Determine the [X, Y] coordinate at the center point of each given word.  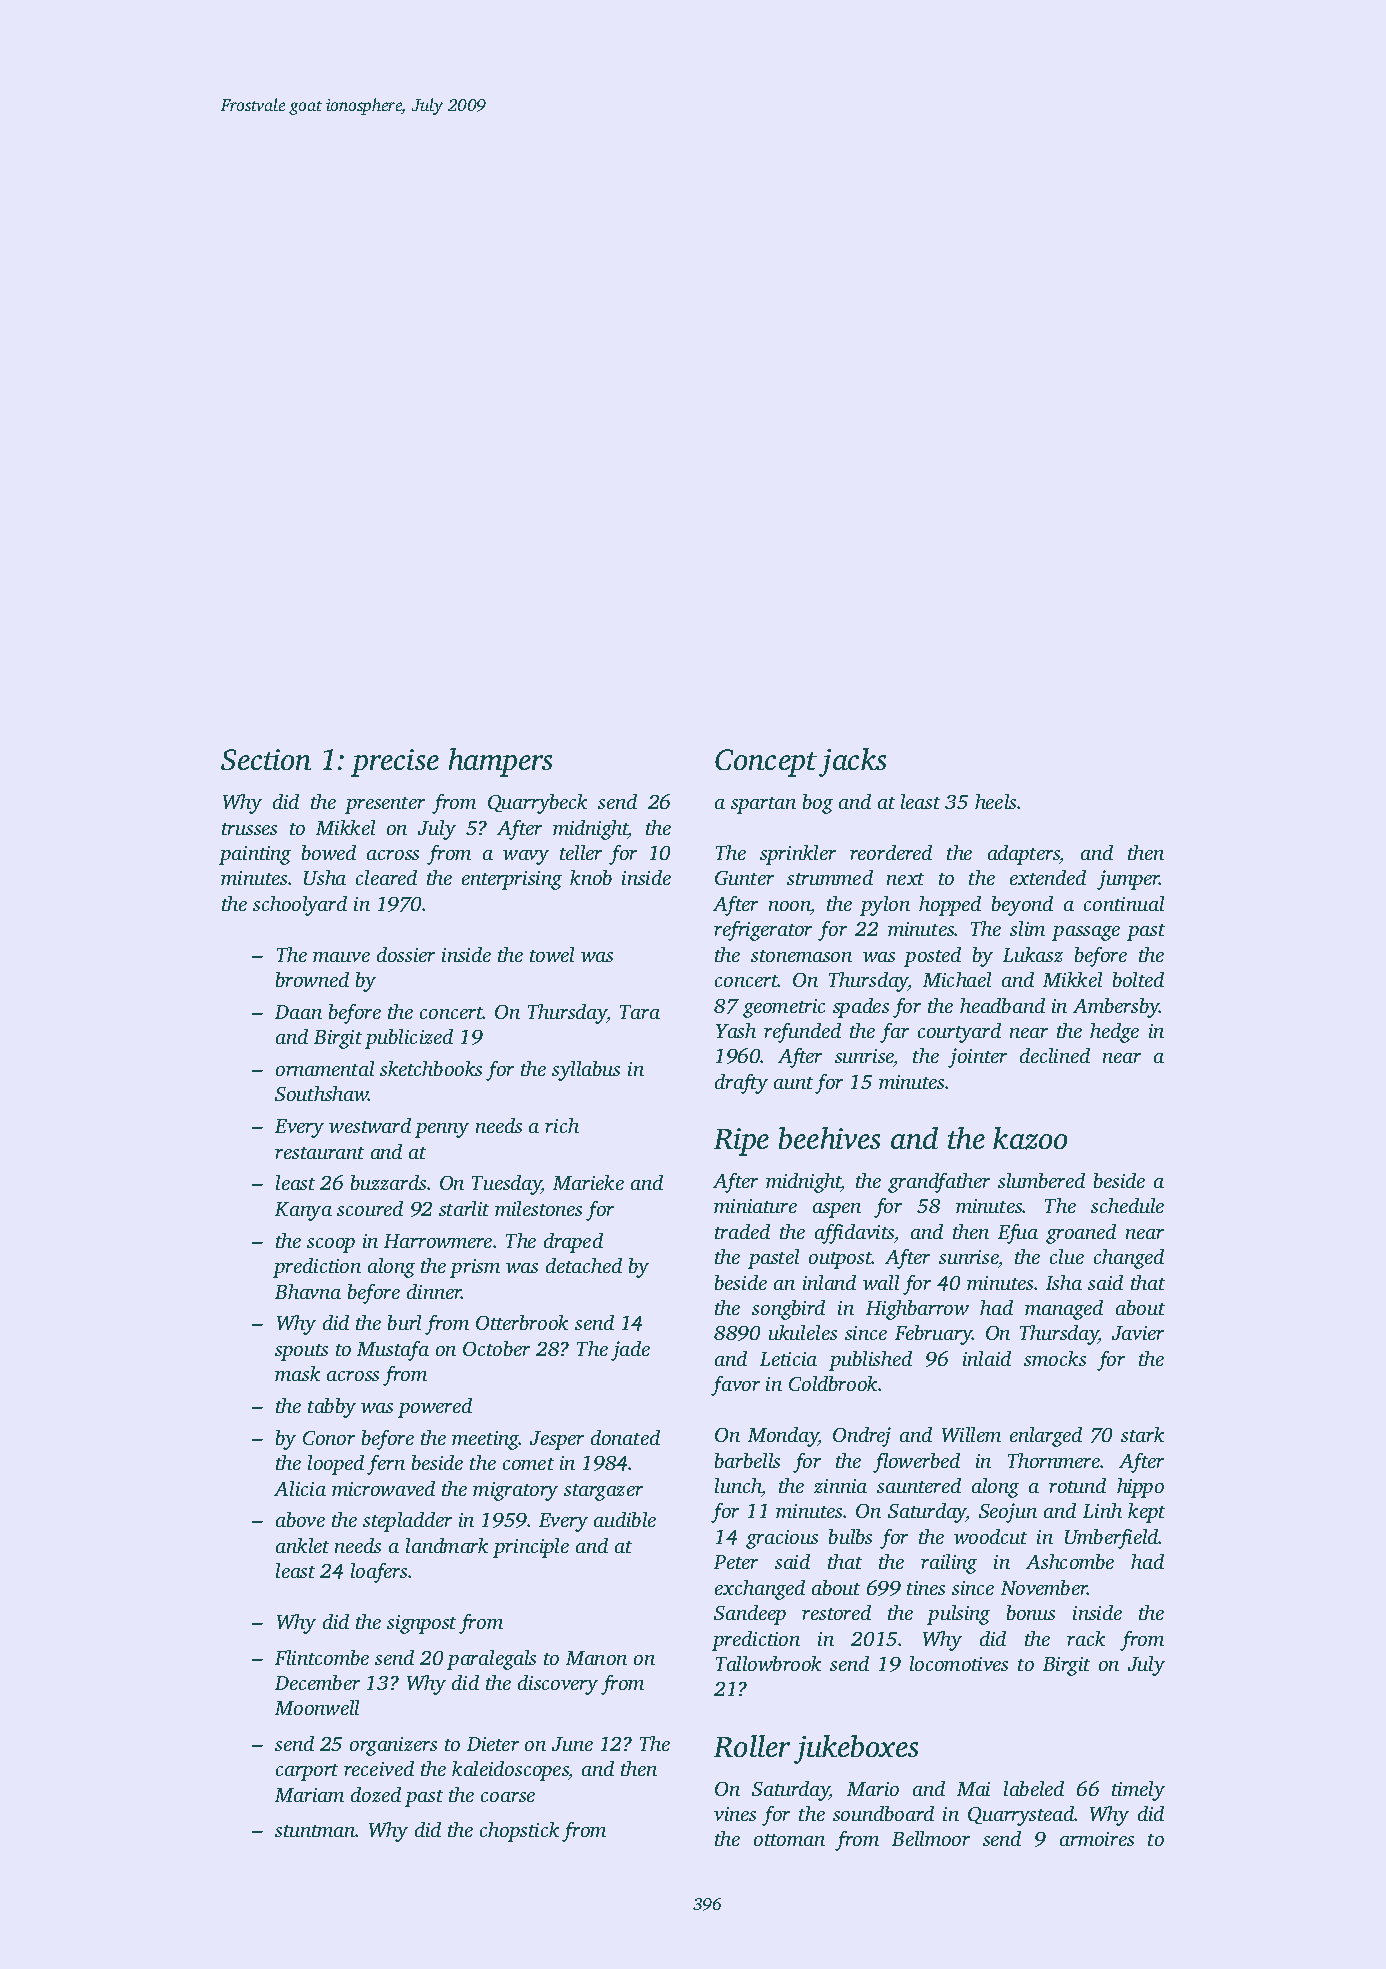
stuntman [315, 1831]
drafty [741, 1084]
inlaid [987, 1358]
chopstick [519, 1832]
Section [266, 759]
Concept [766, 763]
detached [584, 1265]
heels [995, 801]
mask [297, 1373]
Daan [298, 1012]
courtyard [959, 1033]
